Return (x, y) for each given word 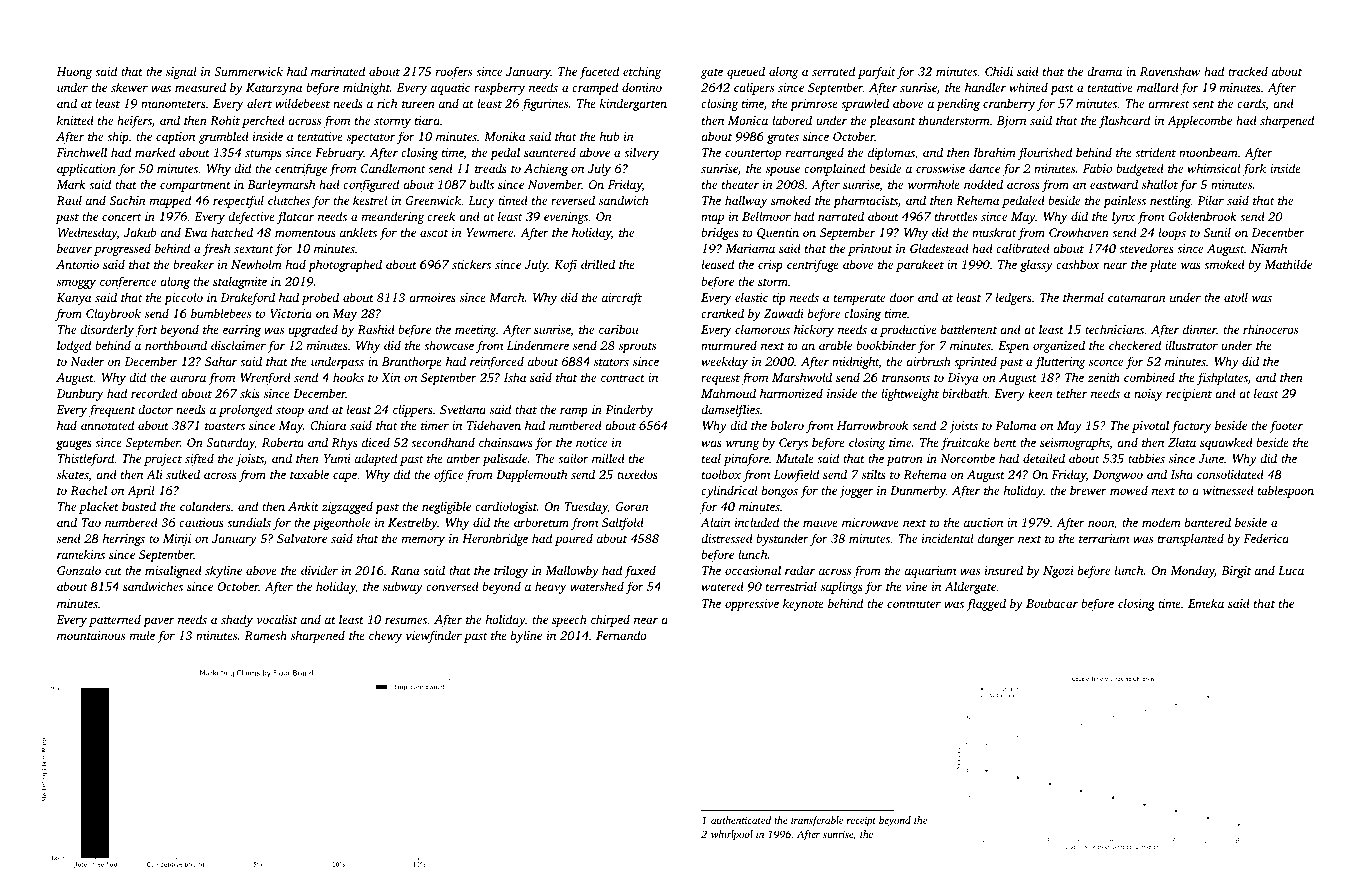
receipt (861, 821)
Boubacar (1052, 603)
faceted (599, 72)
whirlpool (732, 835)
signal (181, 72)
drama (1104, 71)
